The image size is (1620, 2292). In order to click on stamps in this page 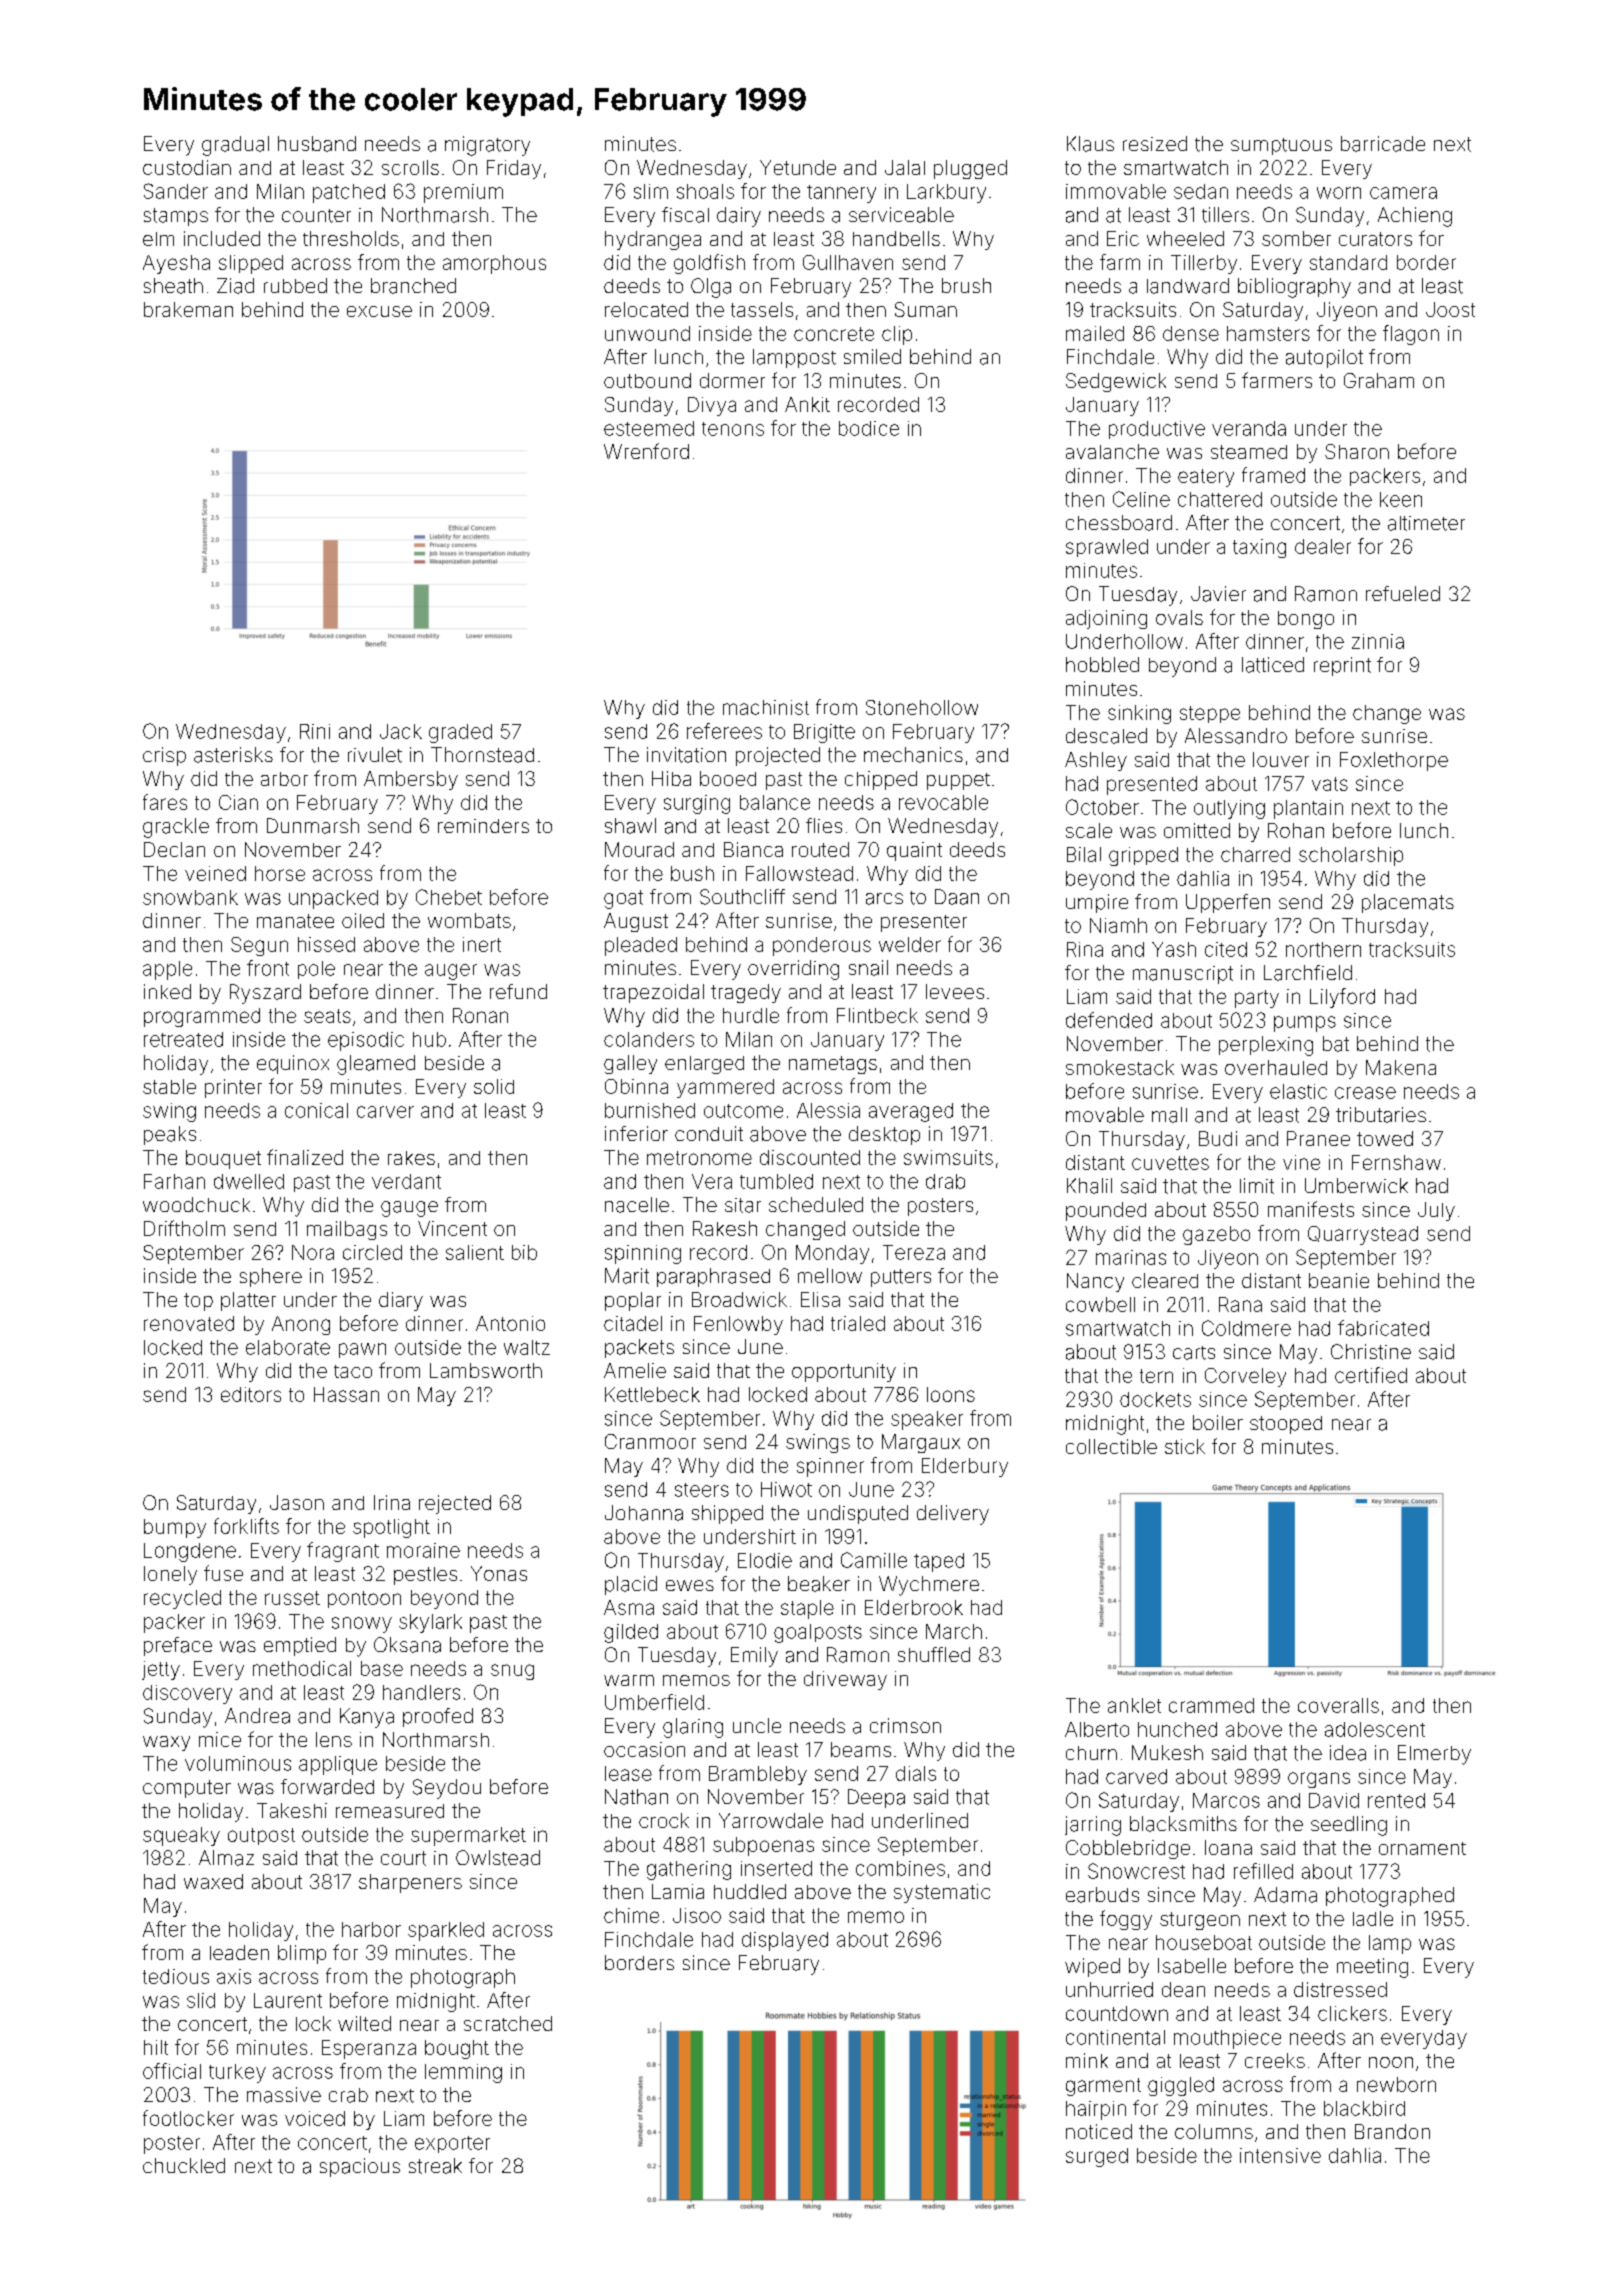, I will do `click(176, 217)`.
